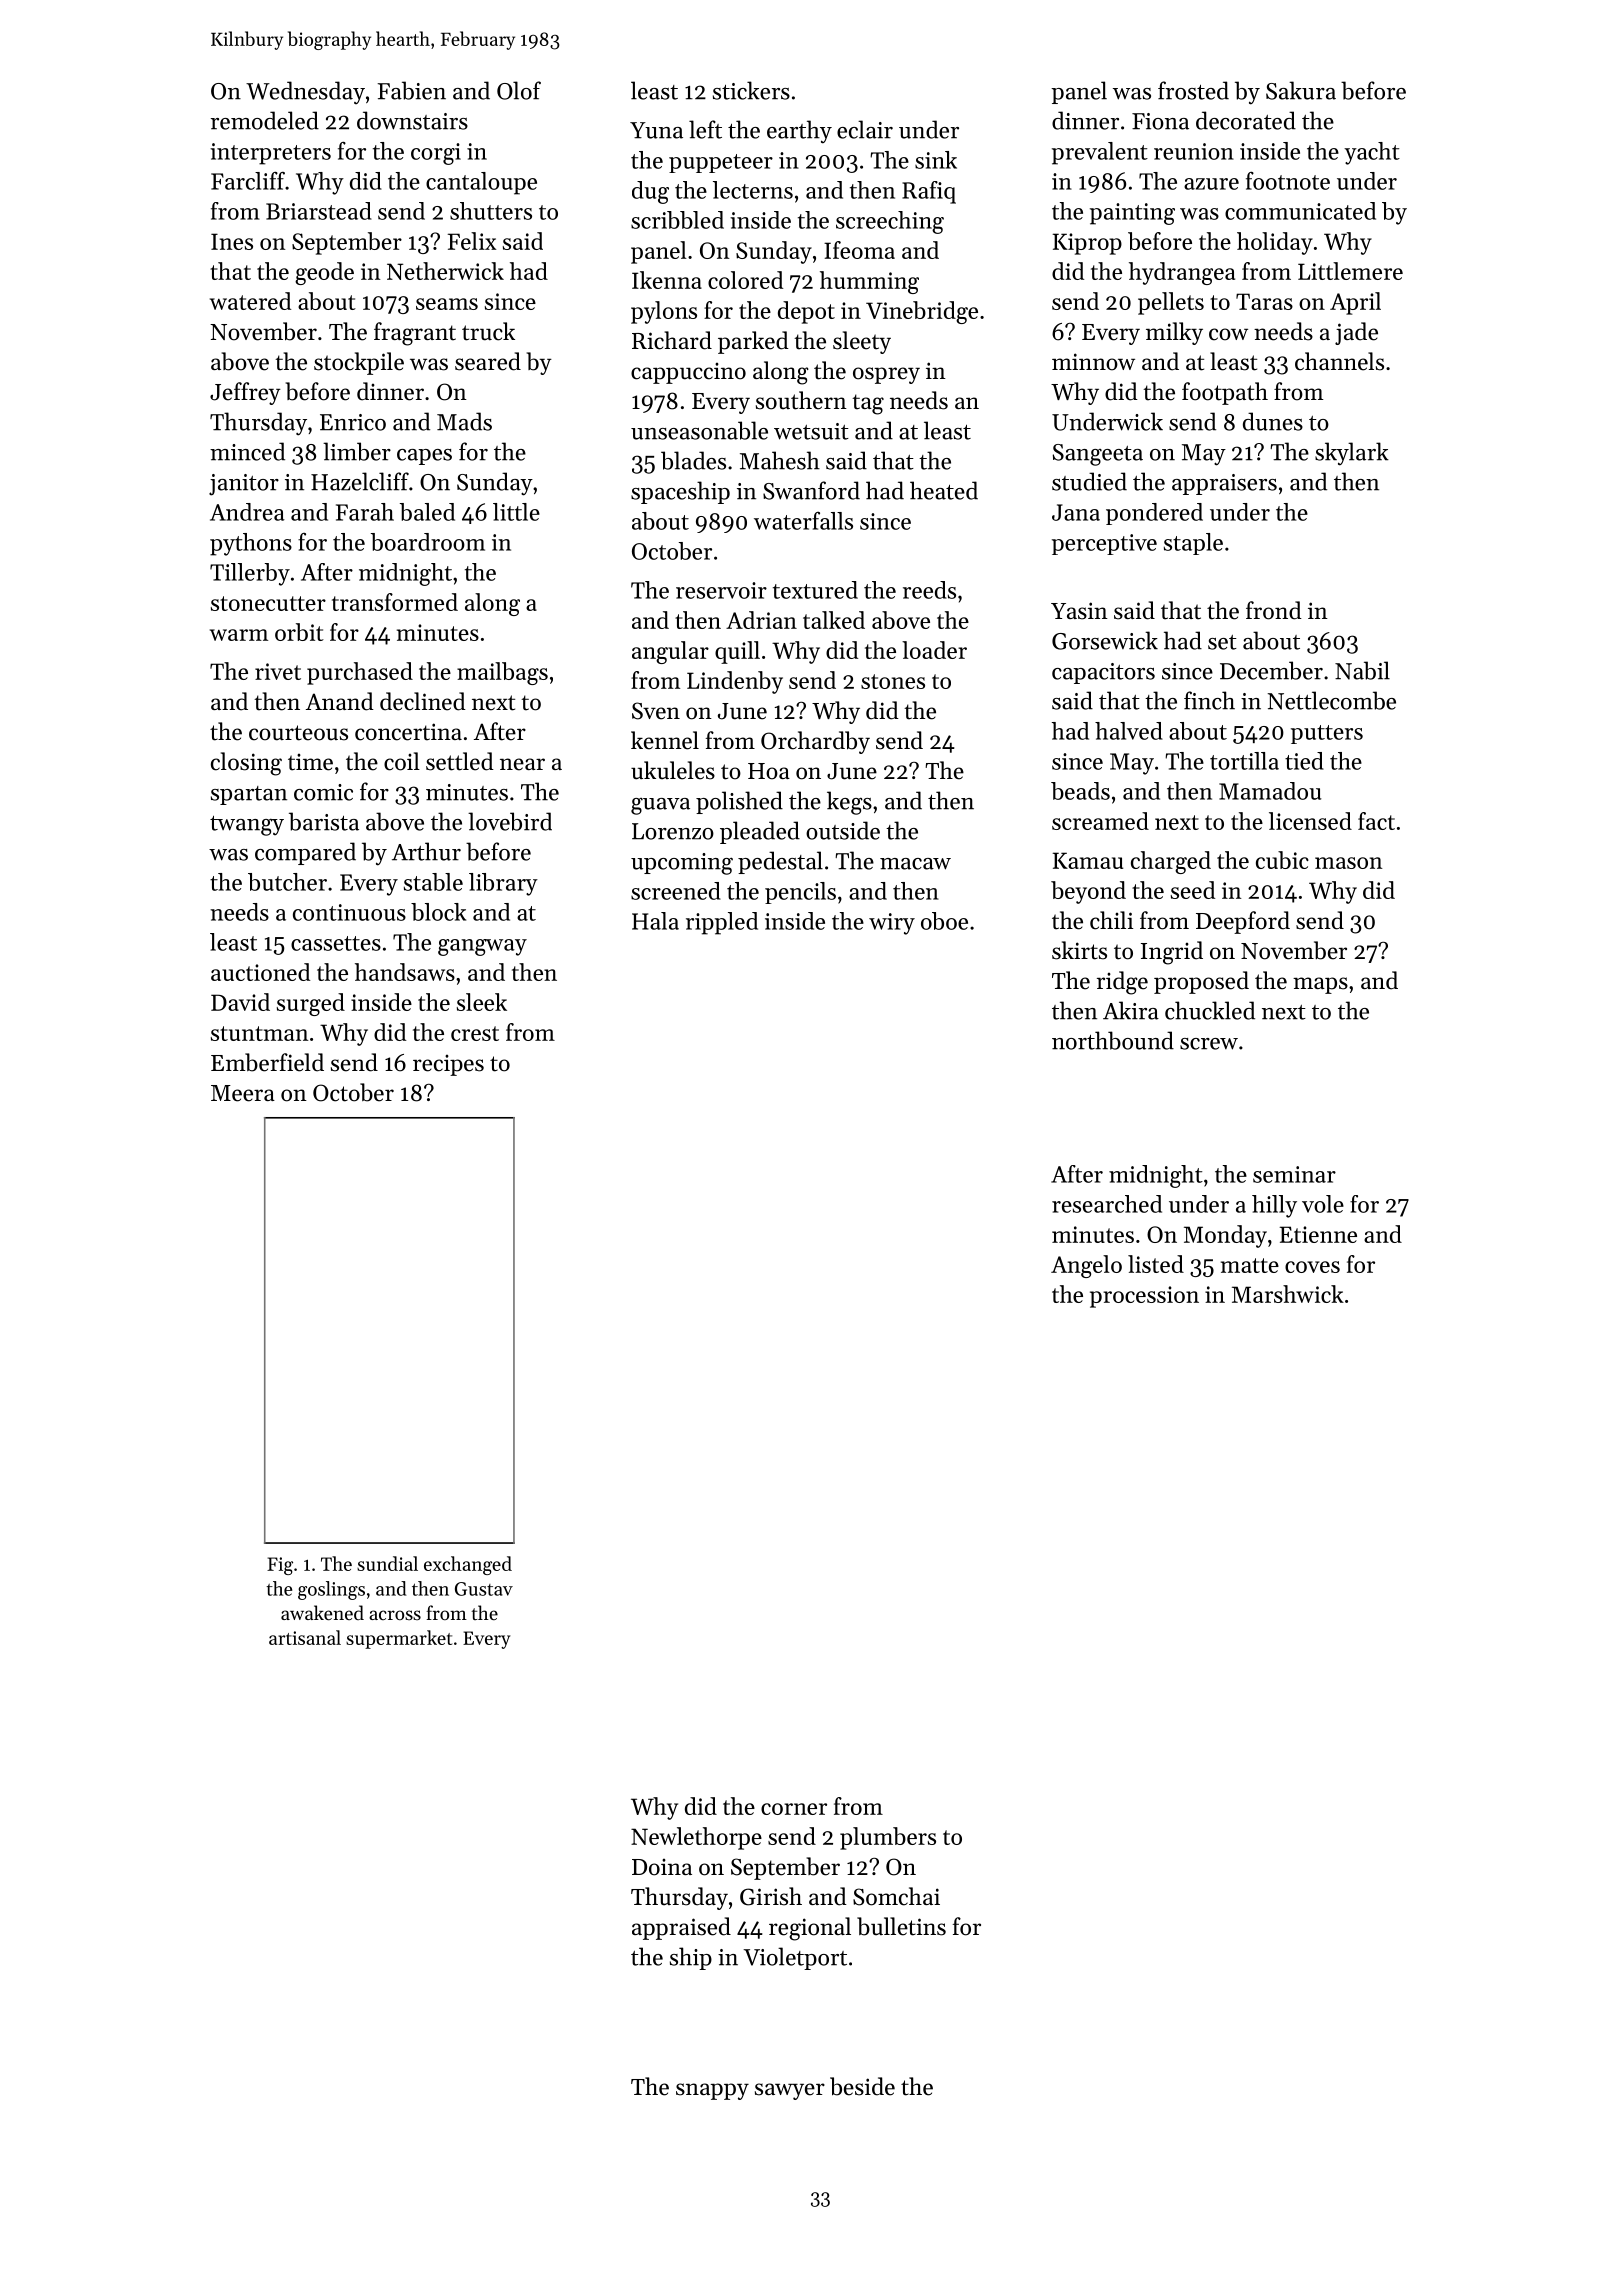  Describe the element at coordinates (305, 92) in the screenshot. I see `Wednesday` at that location.
